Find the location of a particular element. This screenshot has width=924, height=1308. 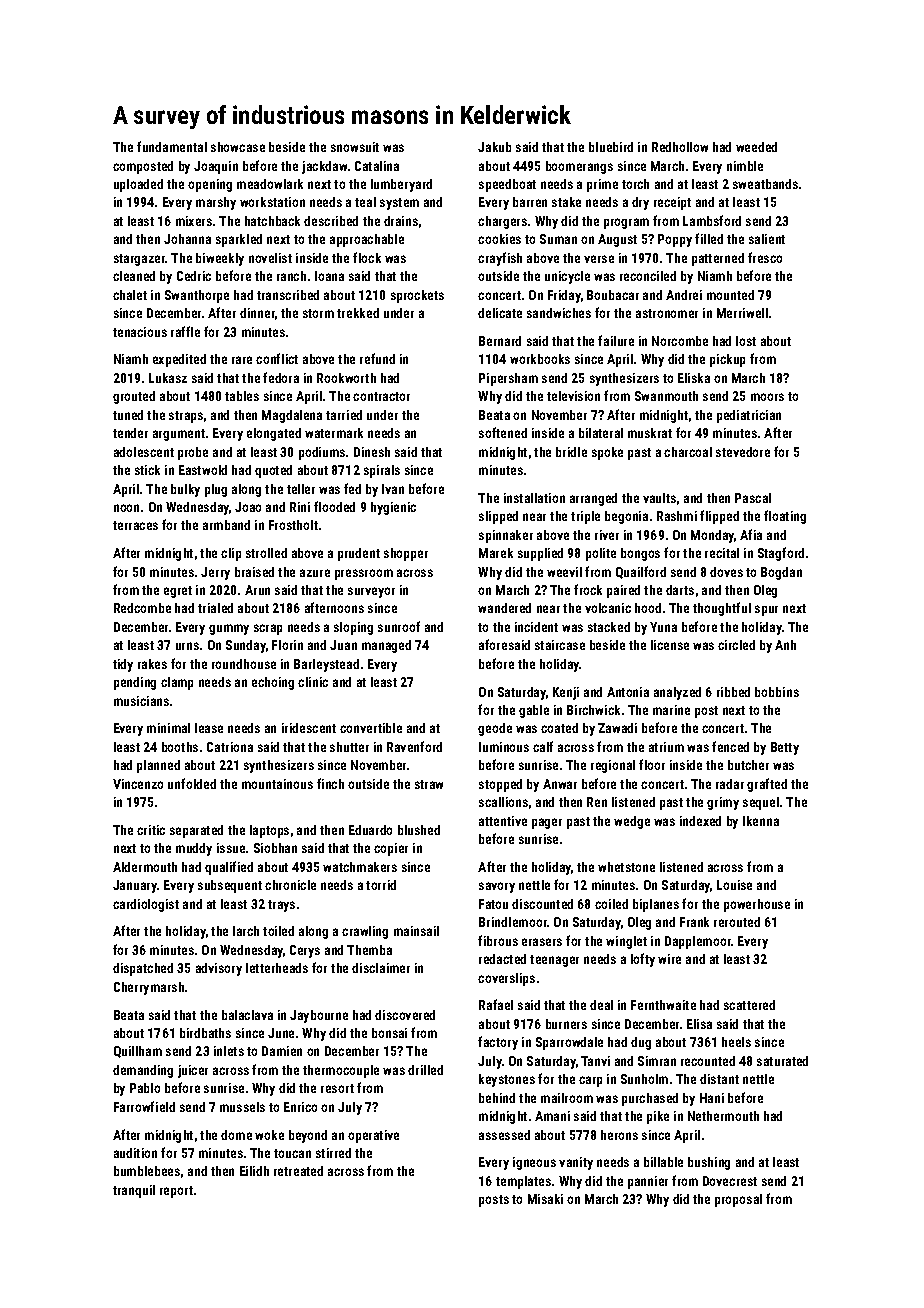

terraces is located at coordinates (135, 525).
